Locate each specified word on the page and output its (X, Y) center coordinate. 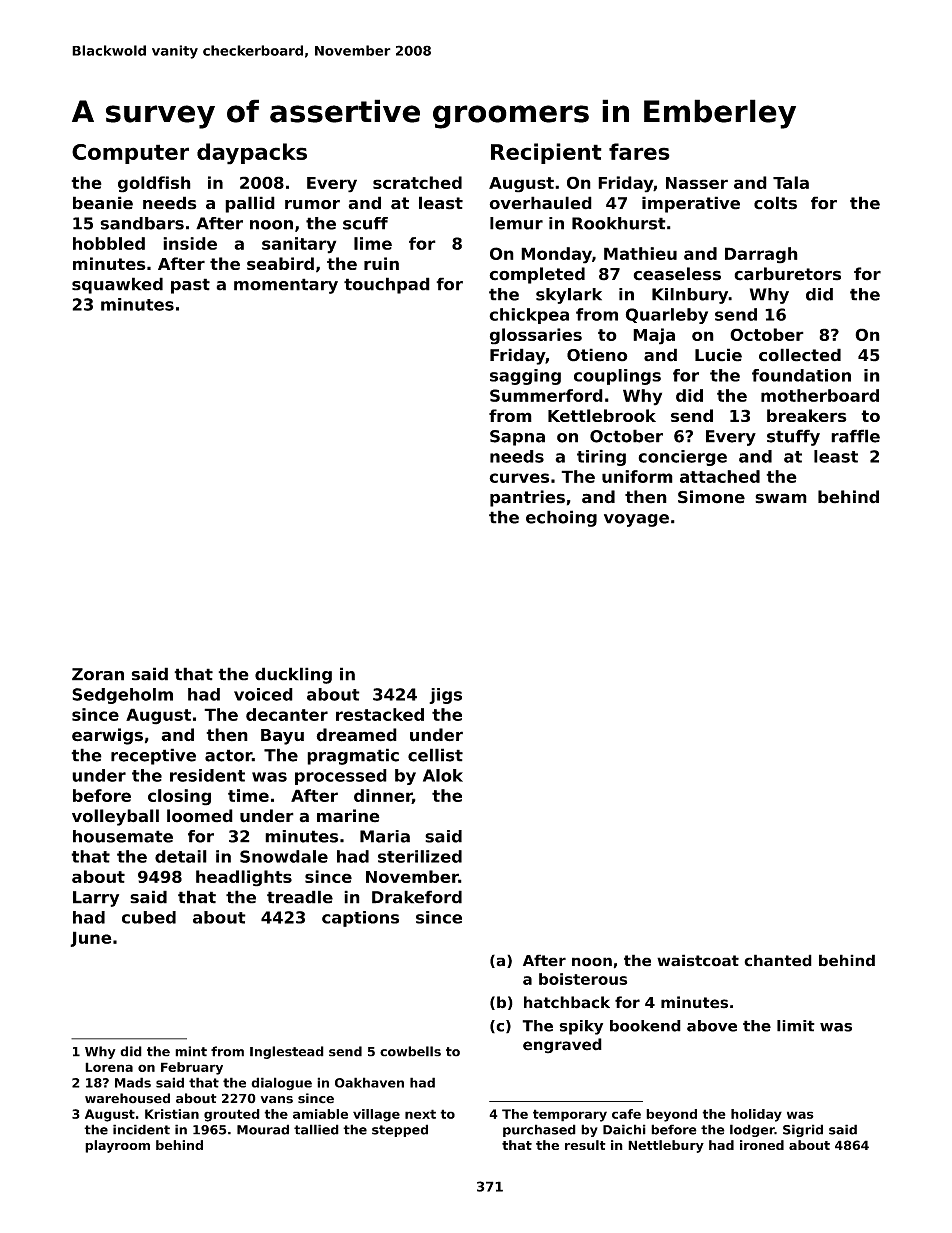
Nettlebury (666, 1146)
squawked (117, 285)
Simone (711, 497)
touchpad (387, 285)
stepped (400, 1130)
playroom (117, 1146)
